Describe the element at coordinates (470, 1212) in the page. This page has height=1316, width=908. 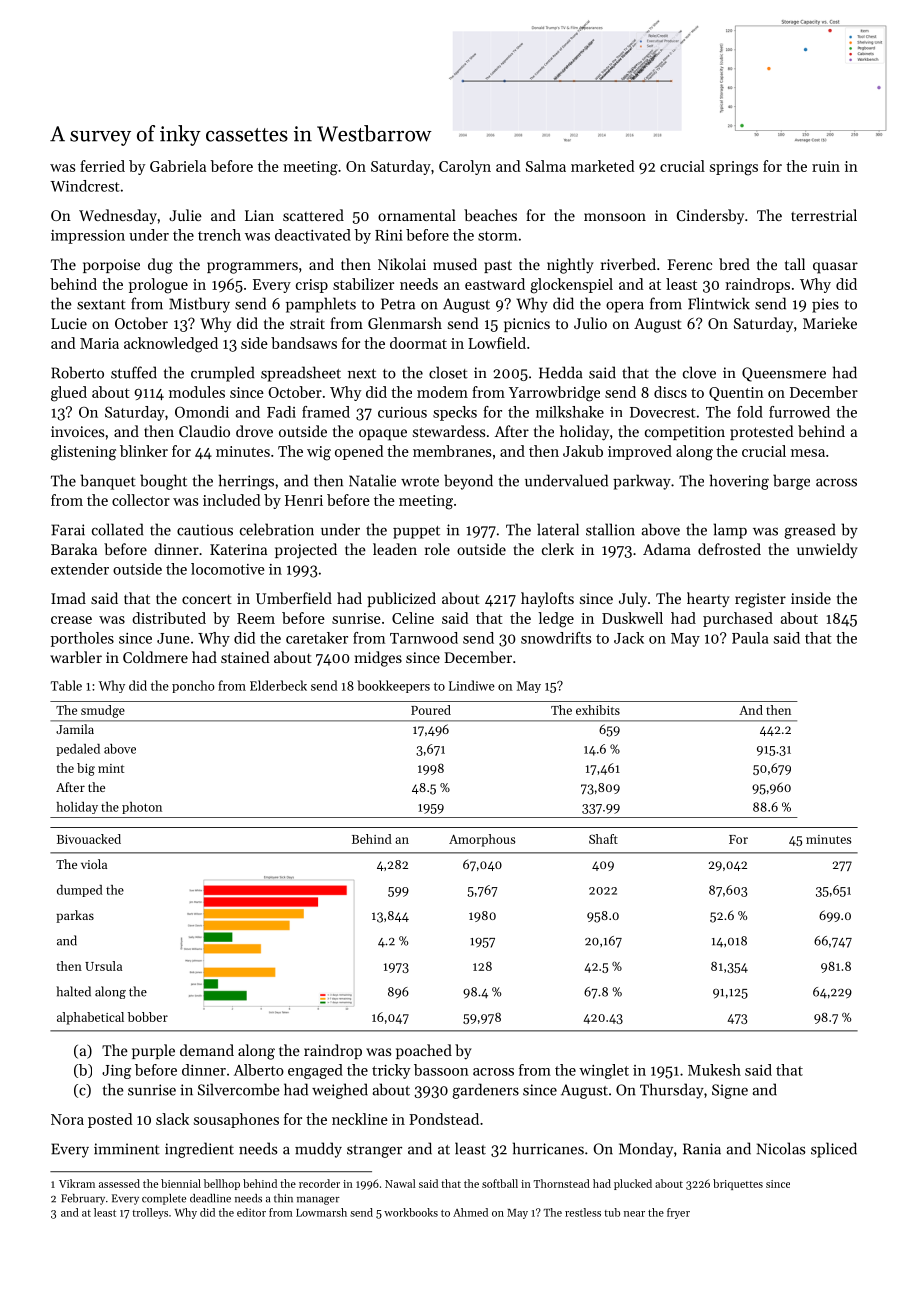
I see `Ahmed` at that location.
